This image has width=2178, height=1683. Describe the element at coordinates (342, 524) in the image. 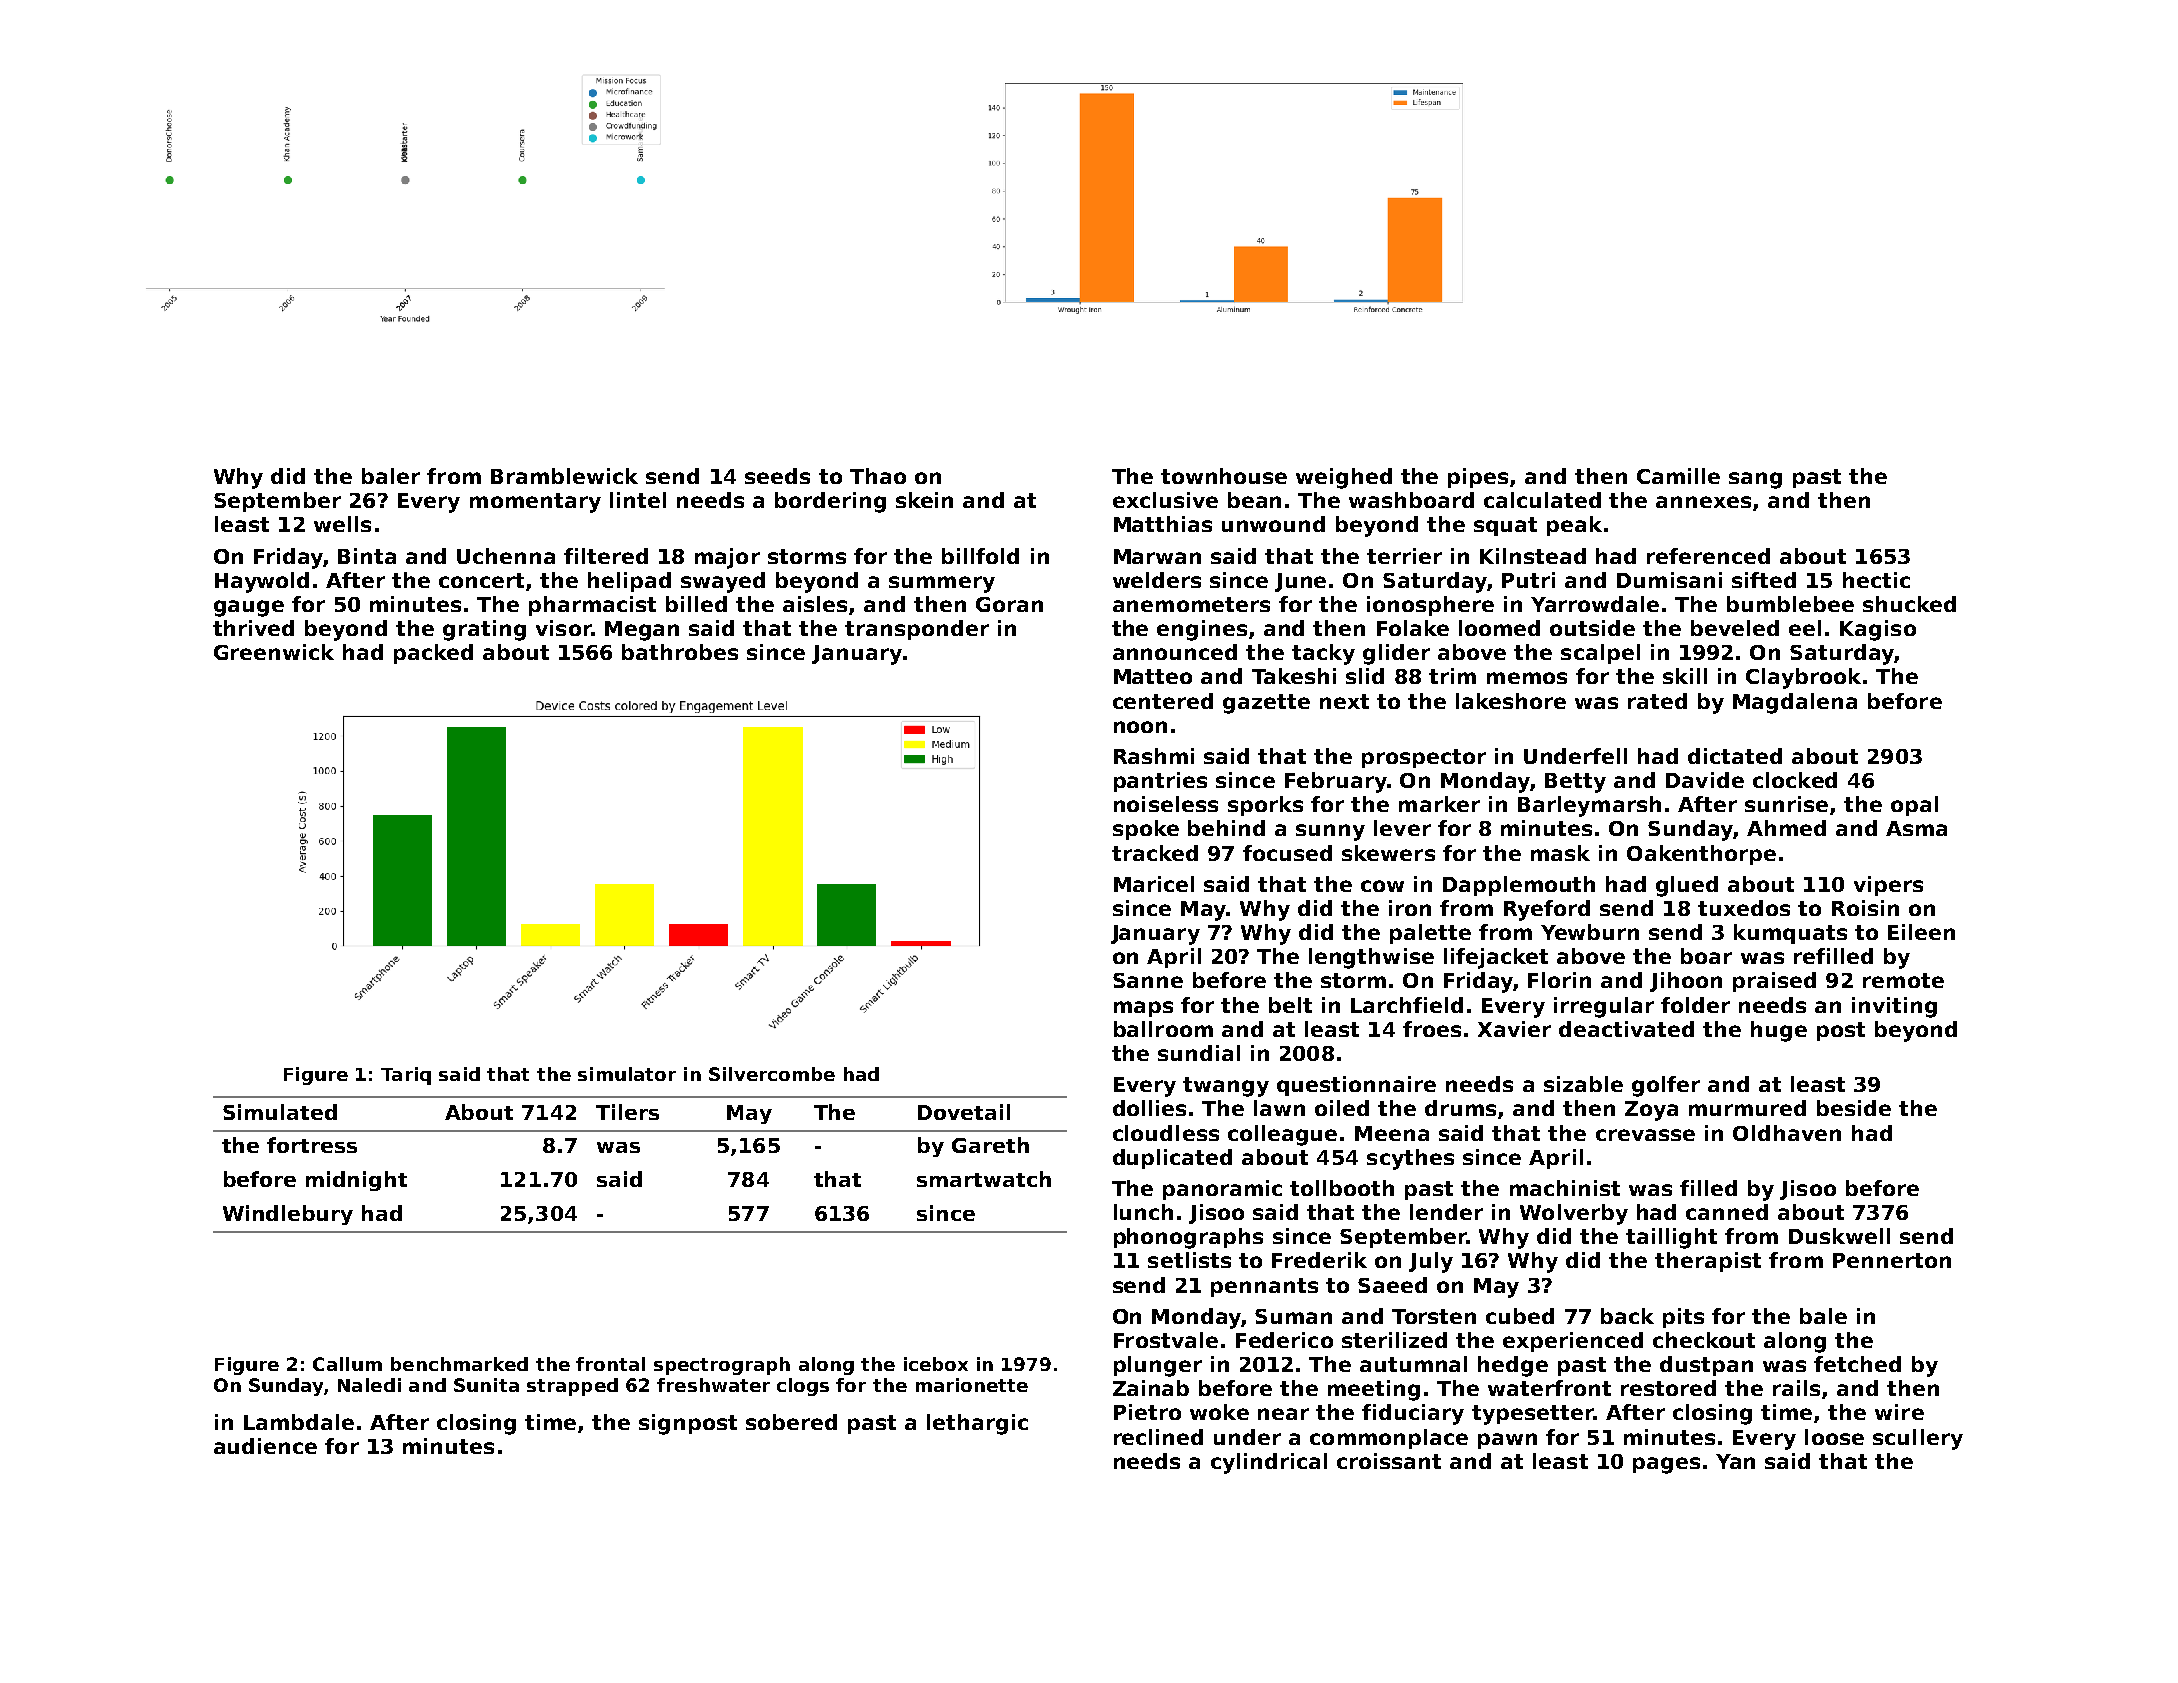

I see `wells` at that location.
